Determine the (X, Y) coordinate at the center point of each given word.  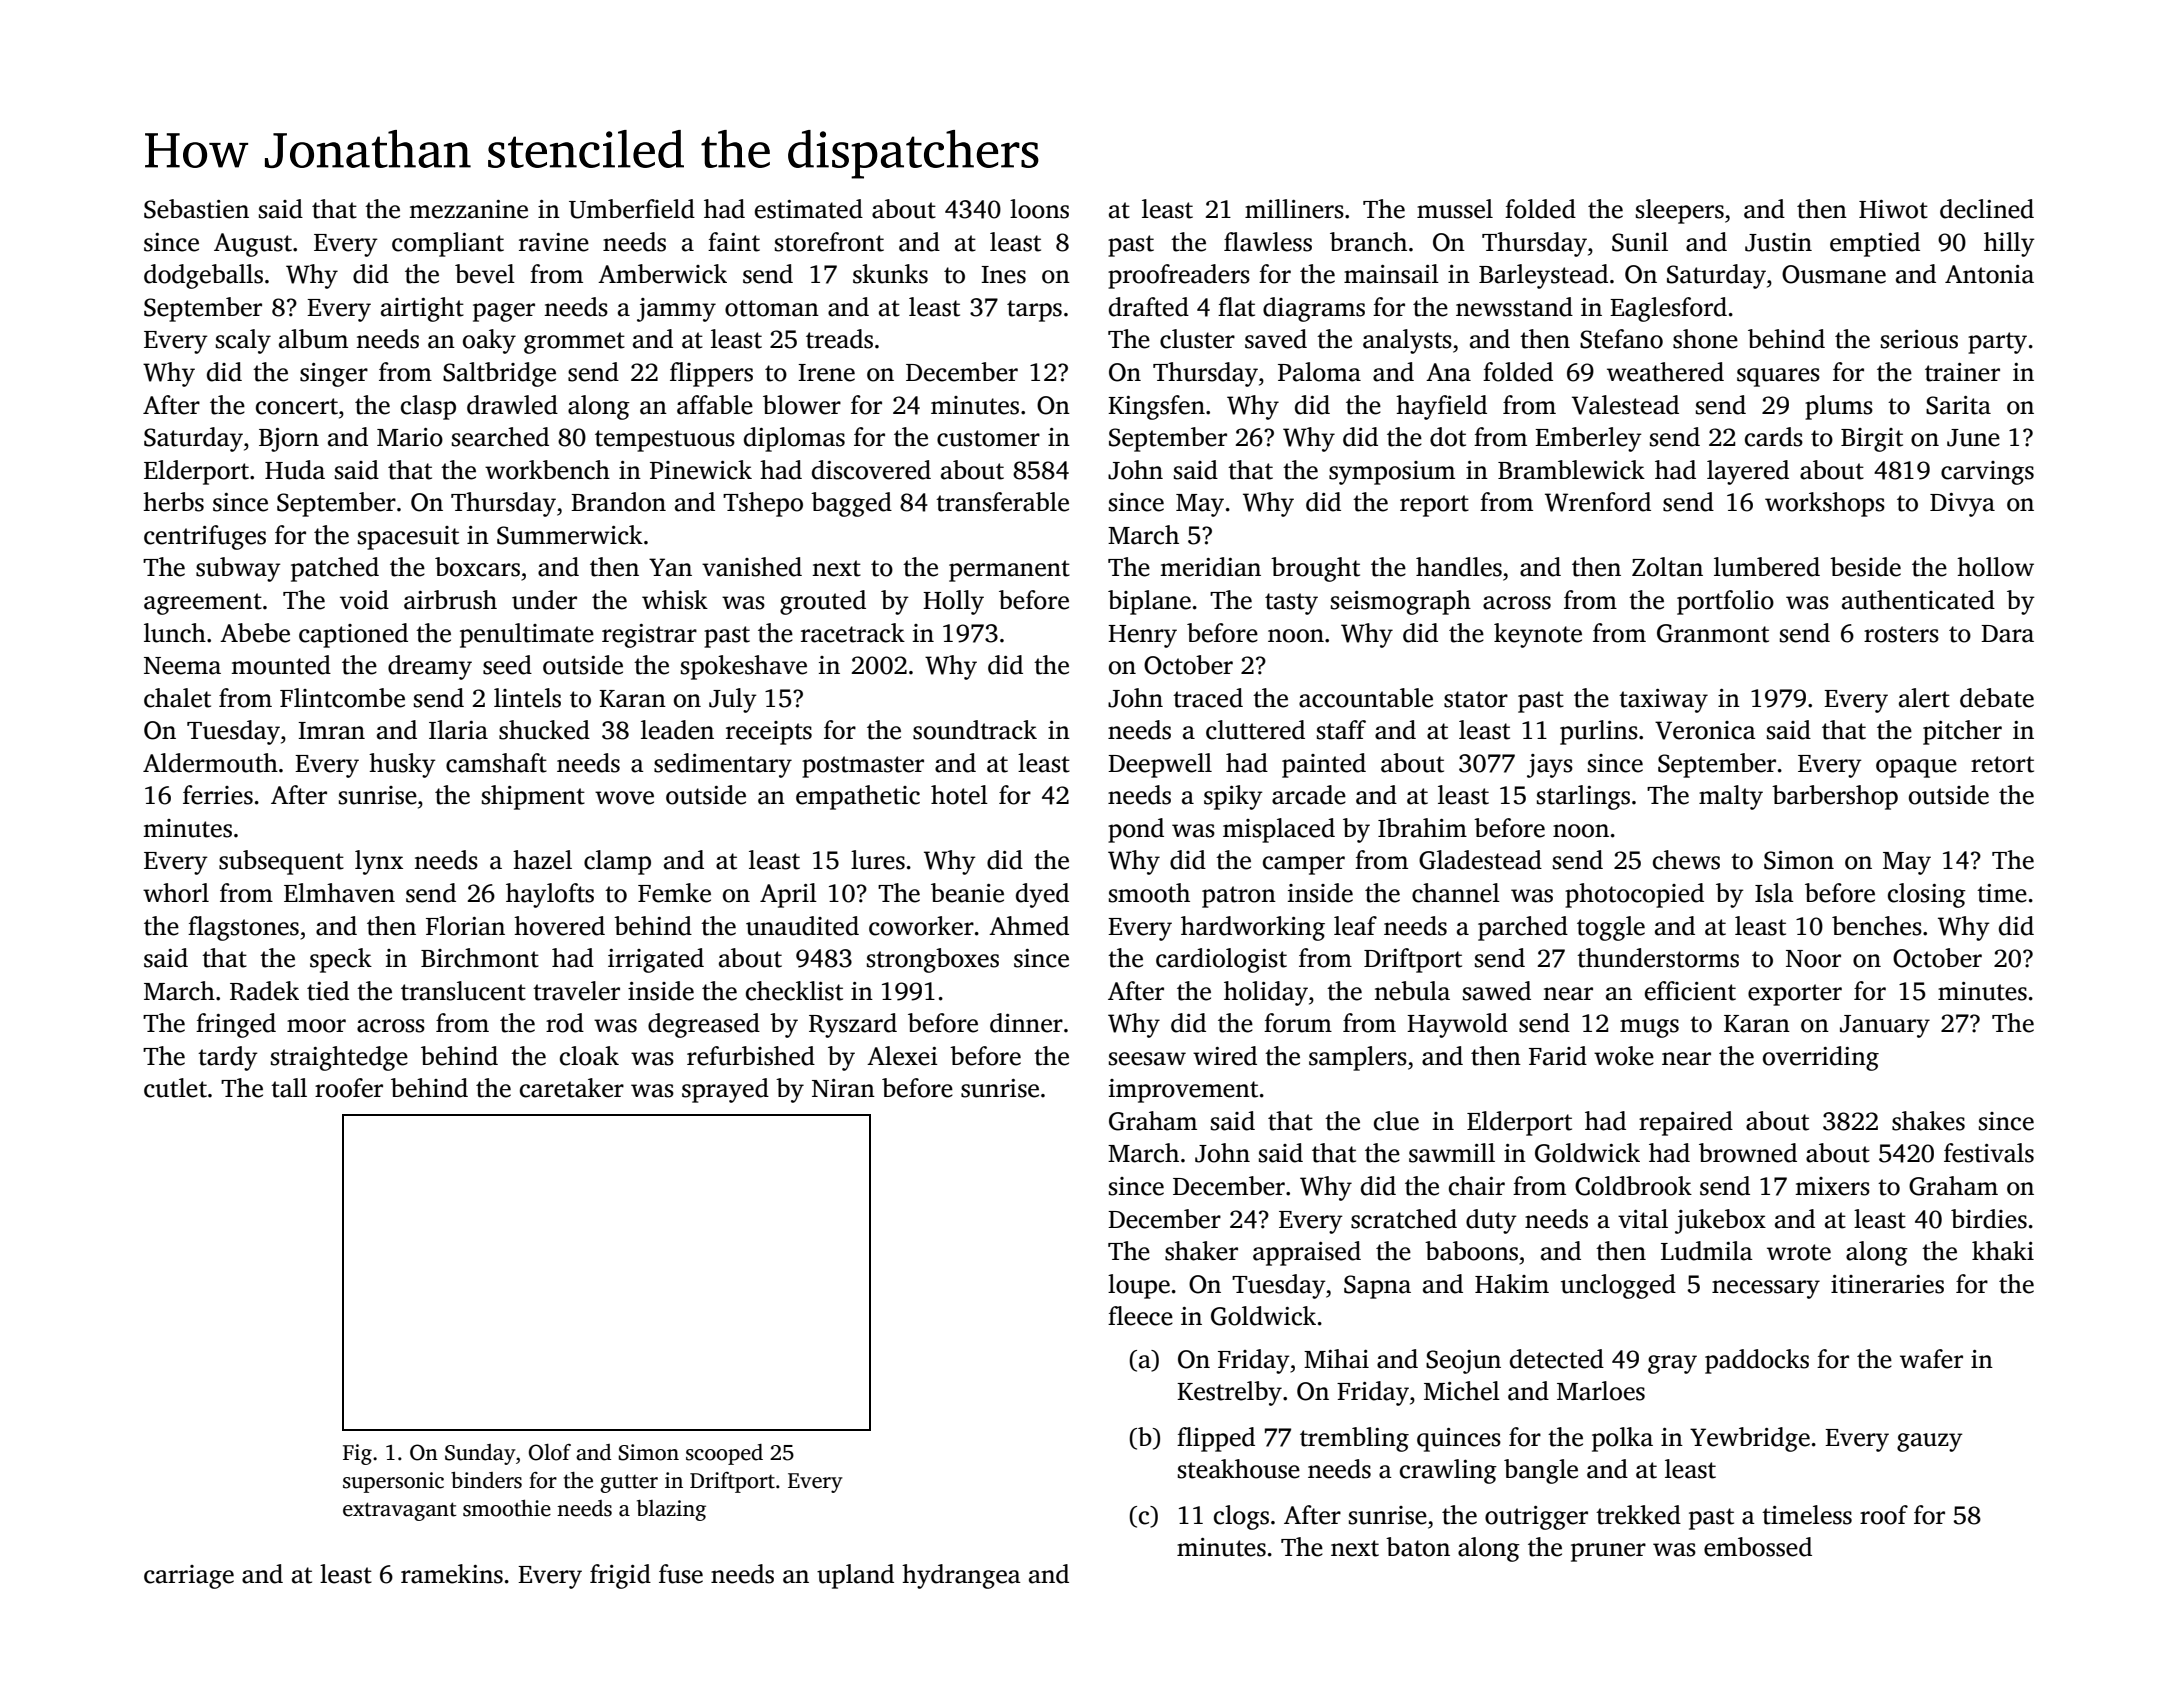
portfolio (1725, 602)
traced (1208, 698)
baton (1418, 1547)
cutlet (175, 1088)
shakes (1928, 1121)
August (253, 245)
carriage (189, 1577)
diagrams (1314, 309)
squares (1778, 377)
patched (335, 569)
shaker (1201, 1251)
